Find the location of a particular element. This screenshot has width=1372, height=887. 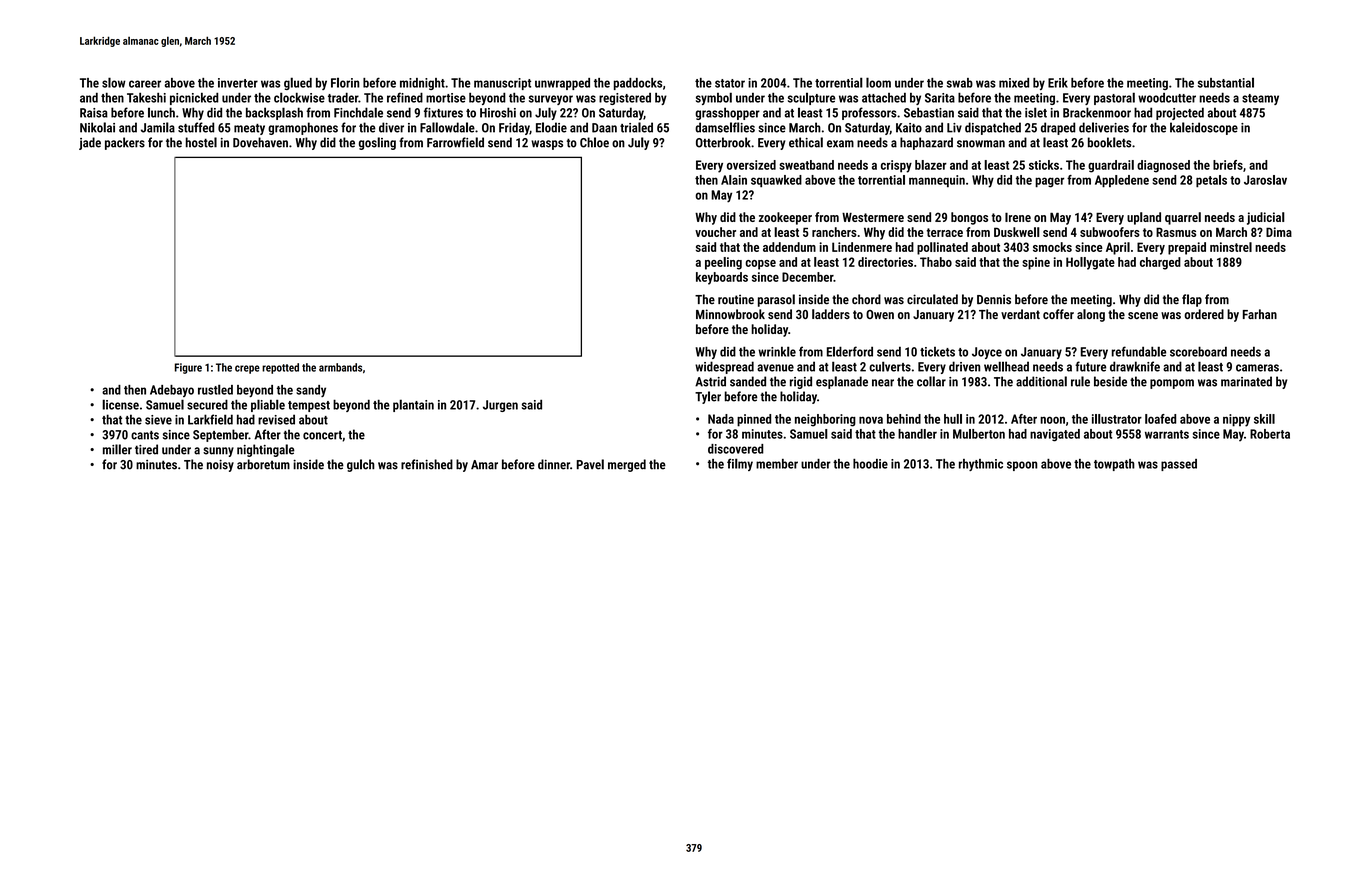

refined is located at coordinates (405, 97).
